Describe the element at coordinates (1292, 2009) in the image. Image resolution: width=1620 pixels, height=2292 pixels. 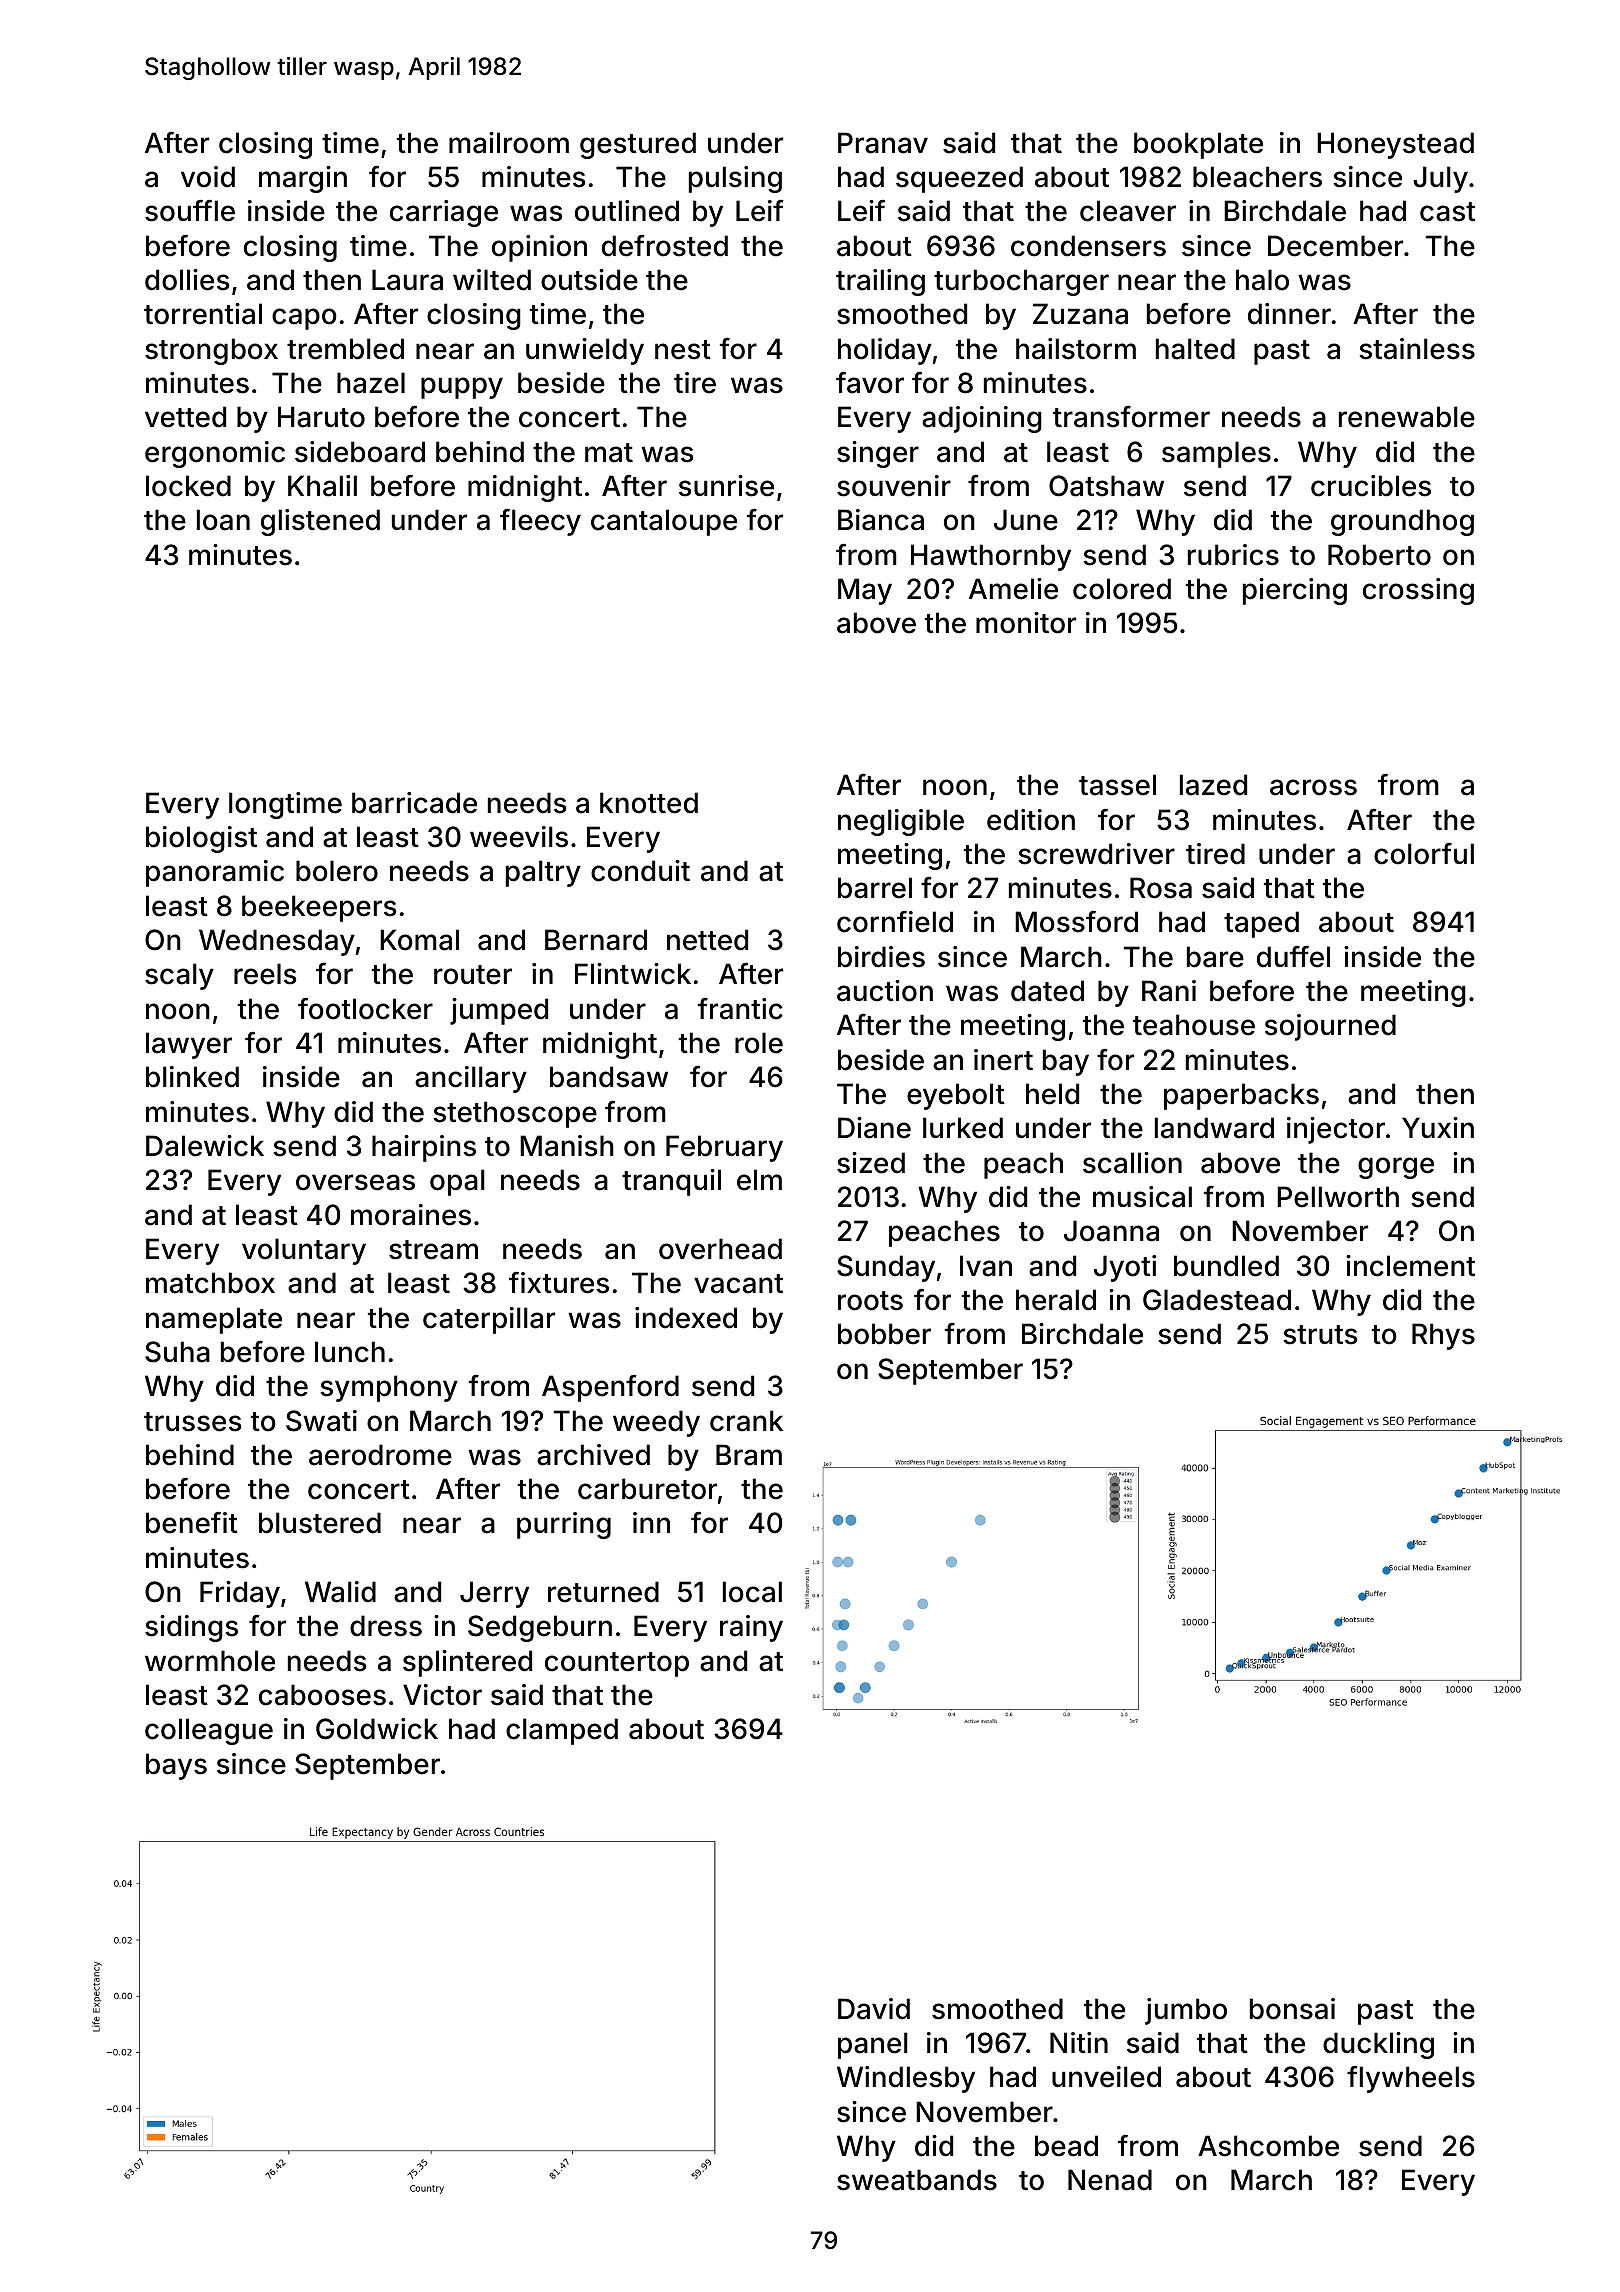
I see `bonsai` at that location.
